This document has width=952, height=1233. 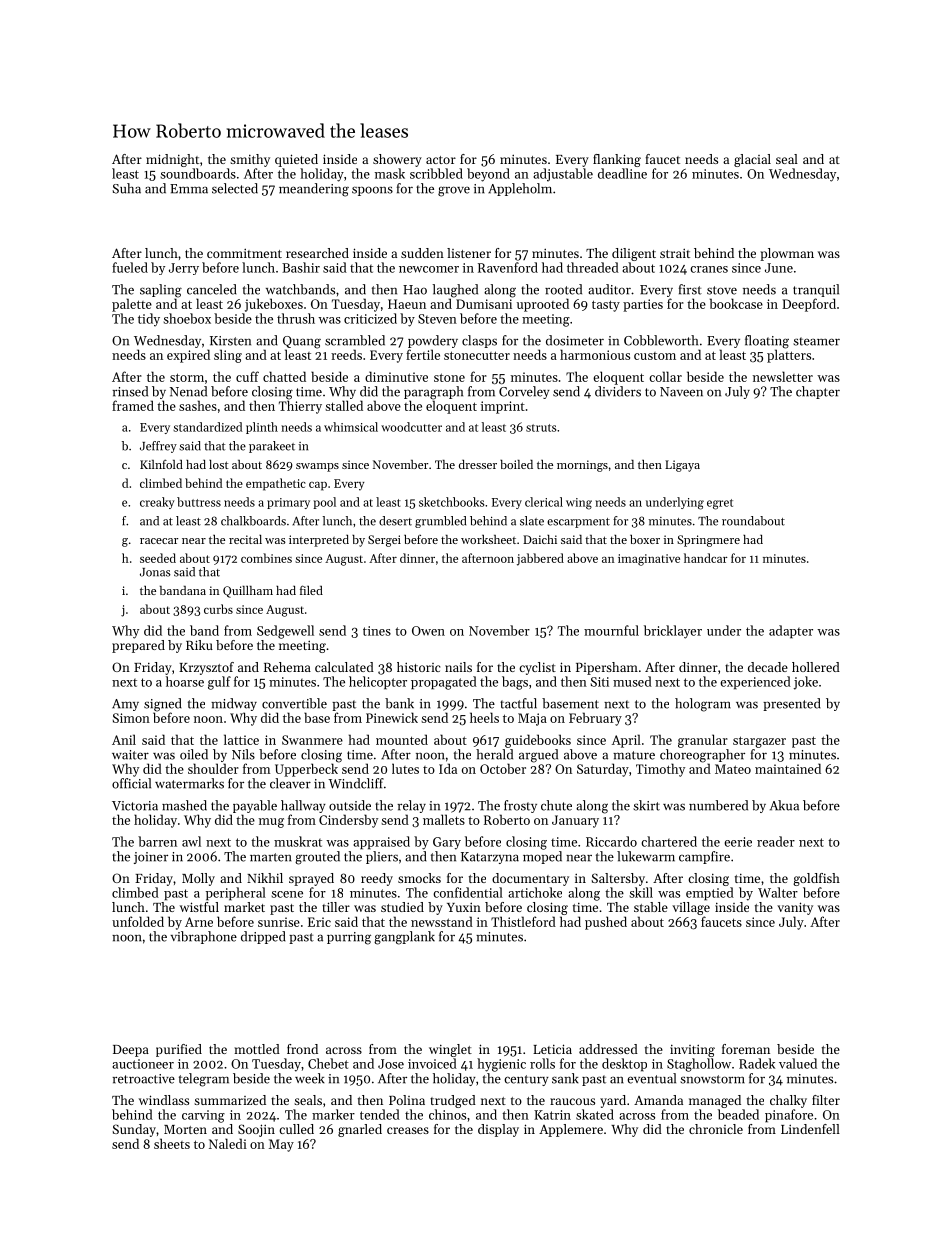 What do you see at coordinates (203, 937) in the document?
I see `vibraphone` at bounding box center [203, 937].
